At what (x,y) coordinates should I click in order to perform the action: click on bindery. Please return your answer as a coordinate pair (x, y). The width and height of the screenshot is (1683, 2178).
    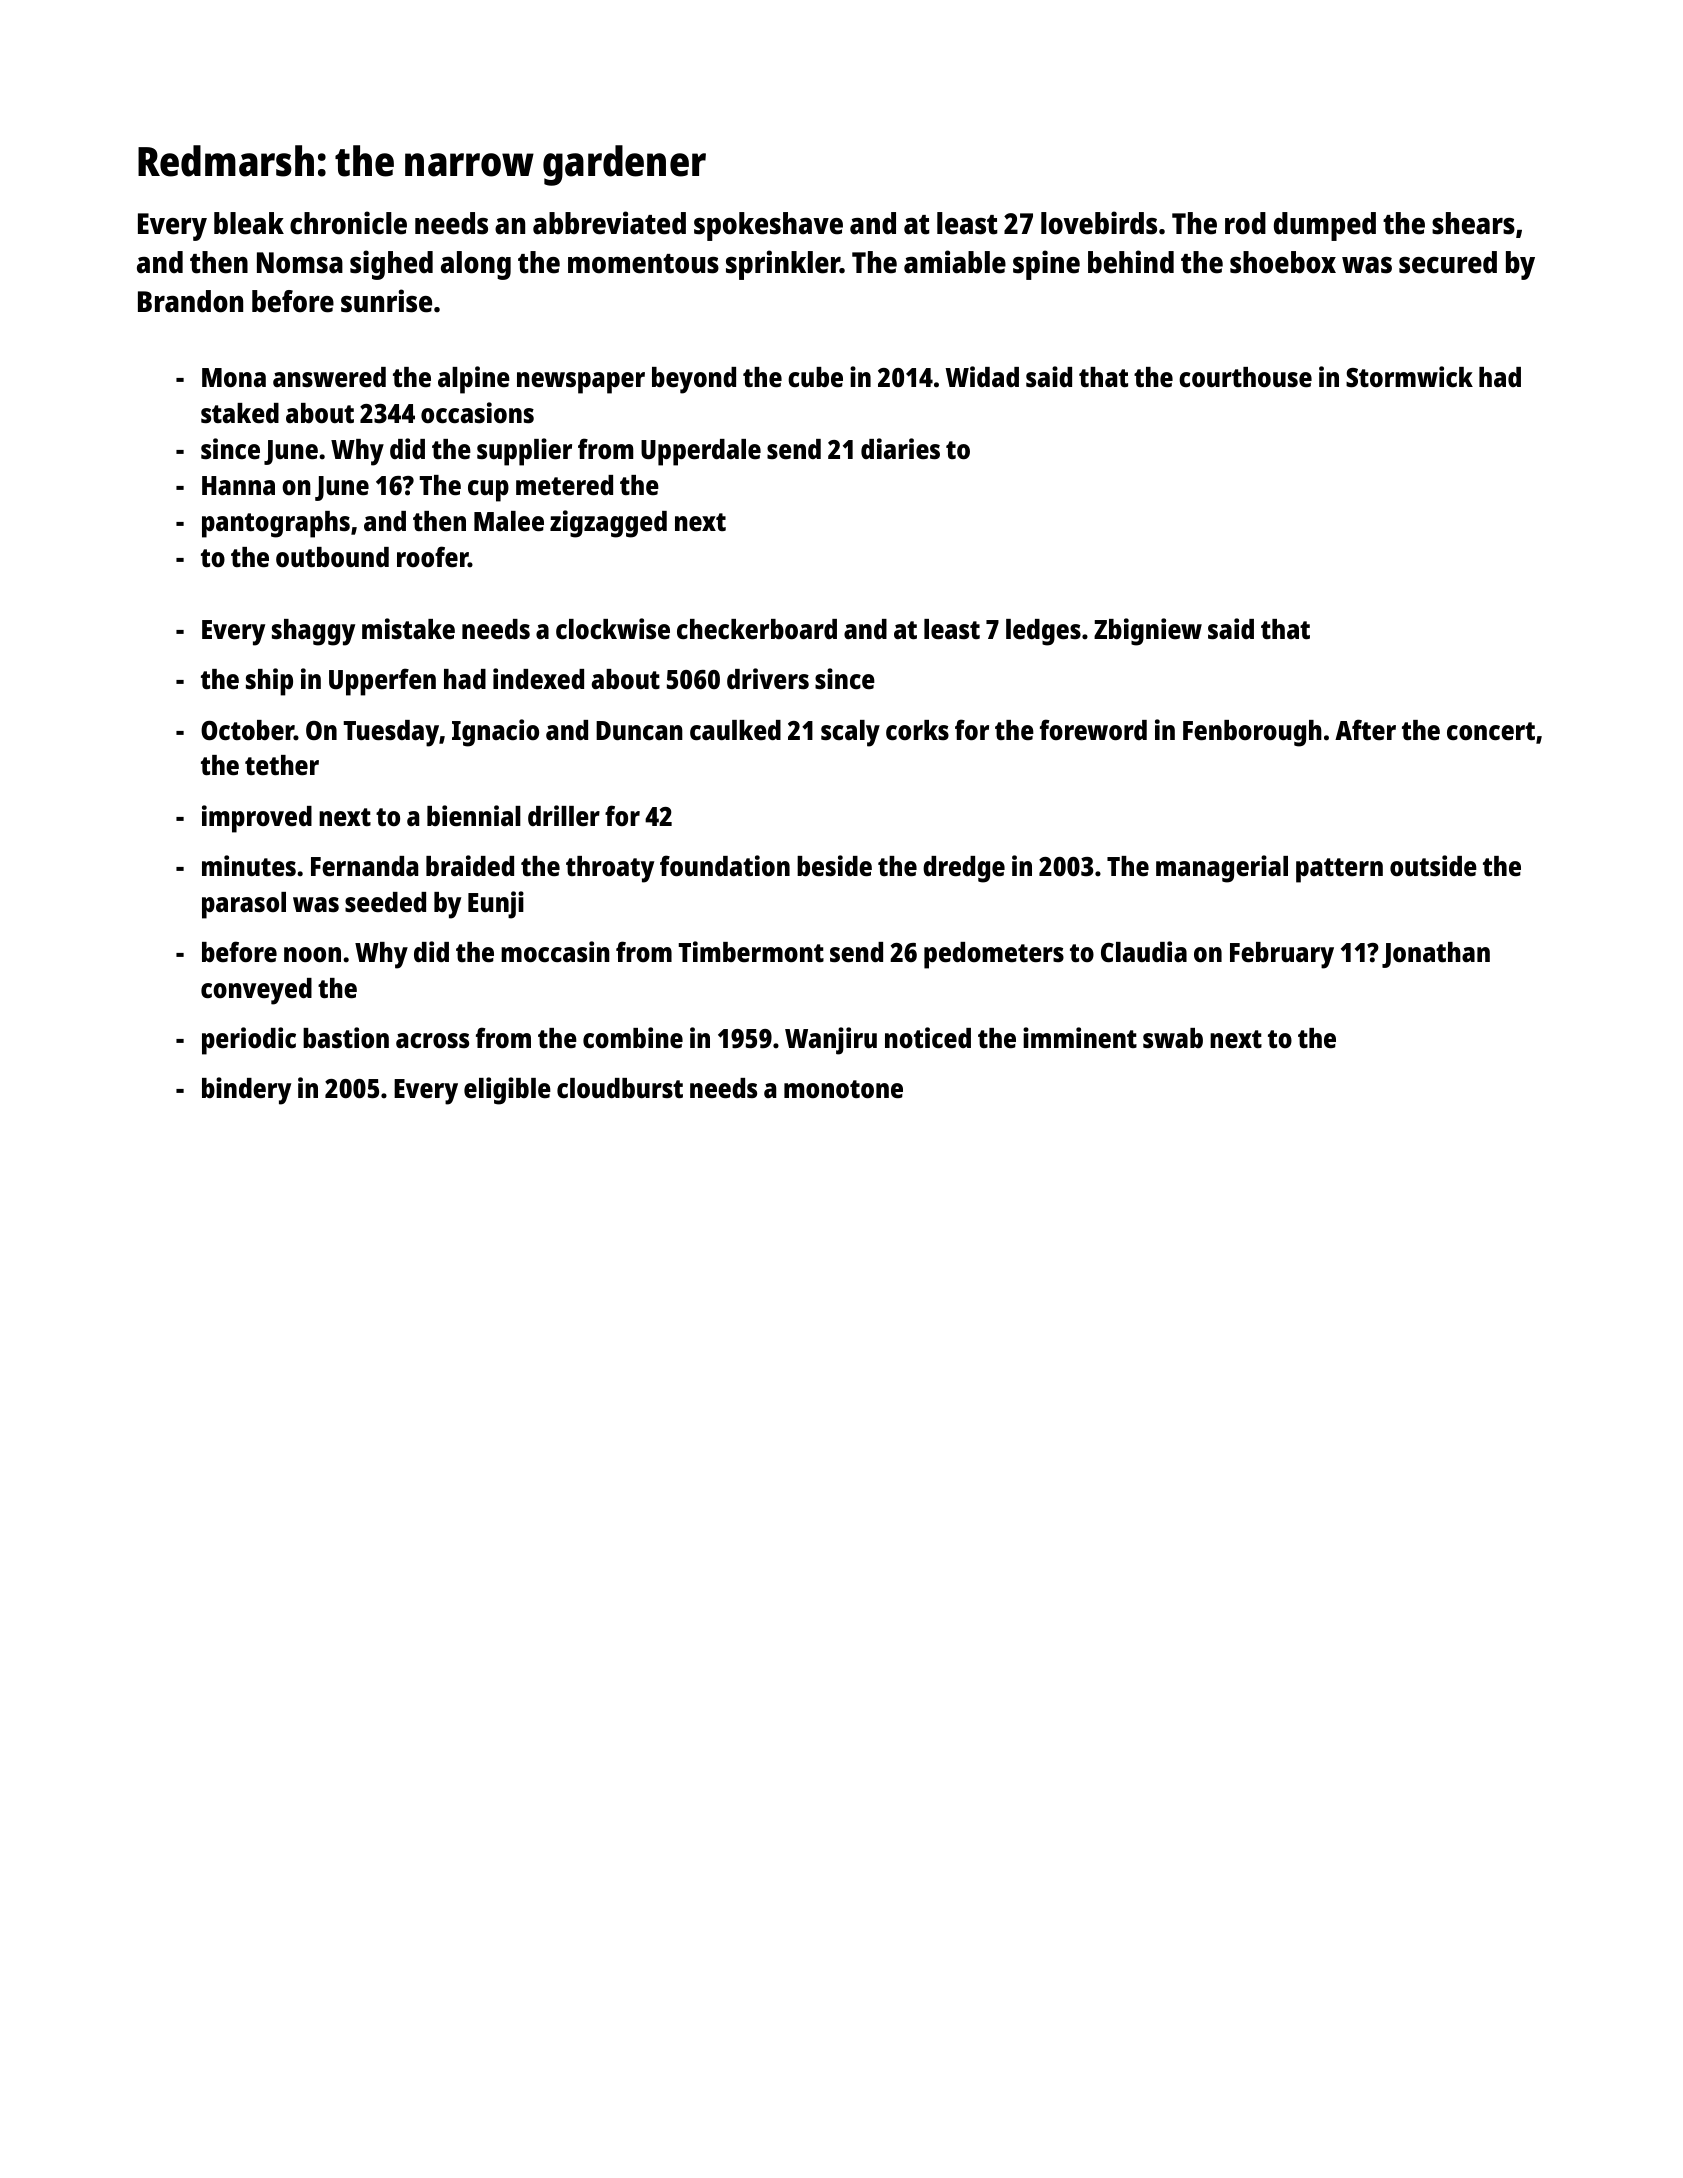
    Looking at the image, I should click on (246, 1091).
